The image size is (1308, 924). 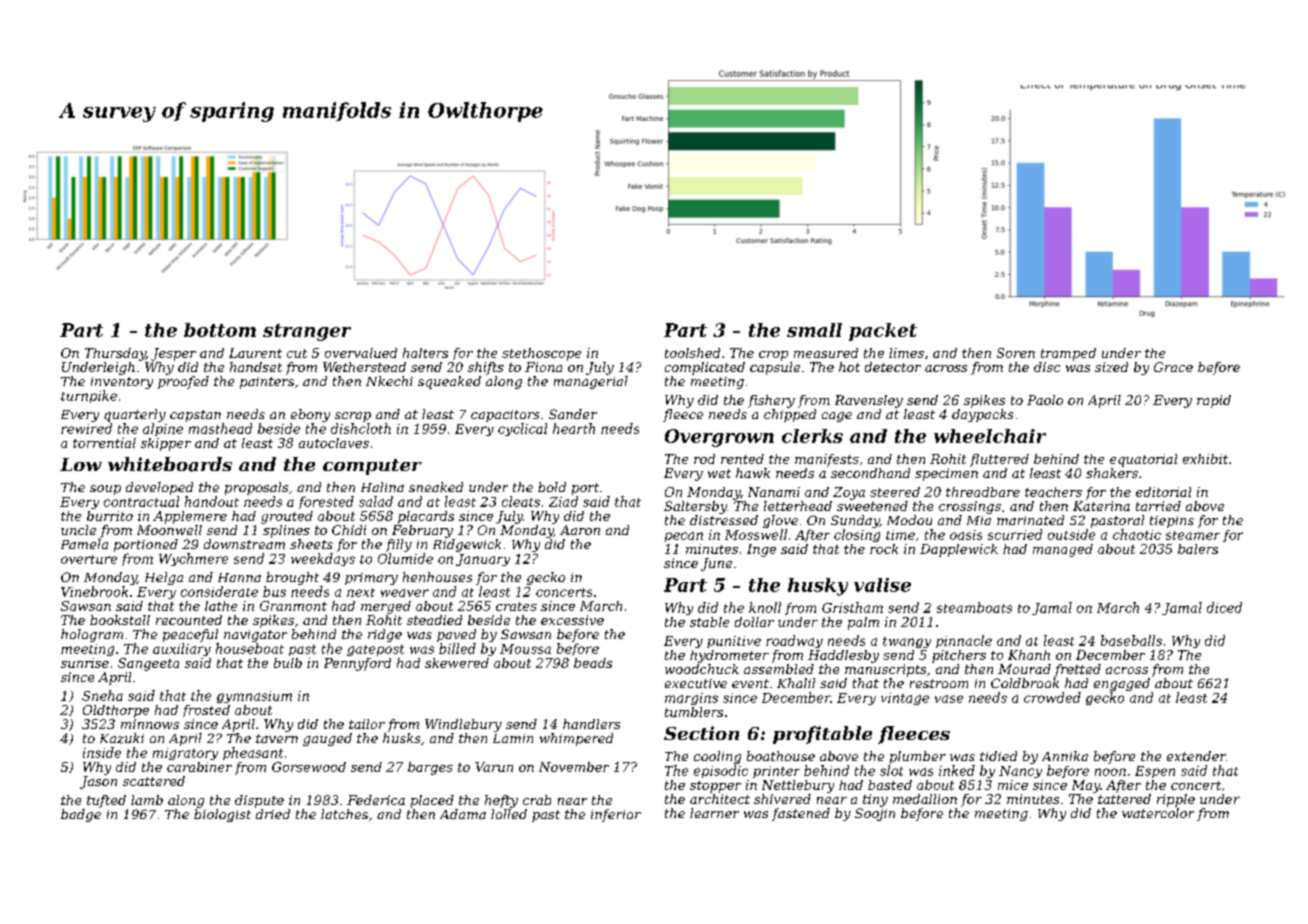 I want to click on Aaron, so click(x=580, y=530).
